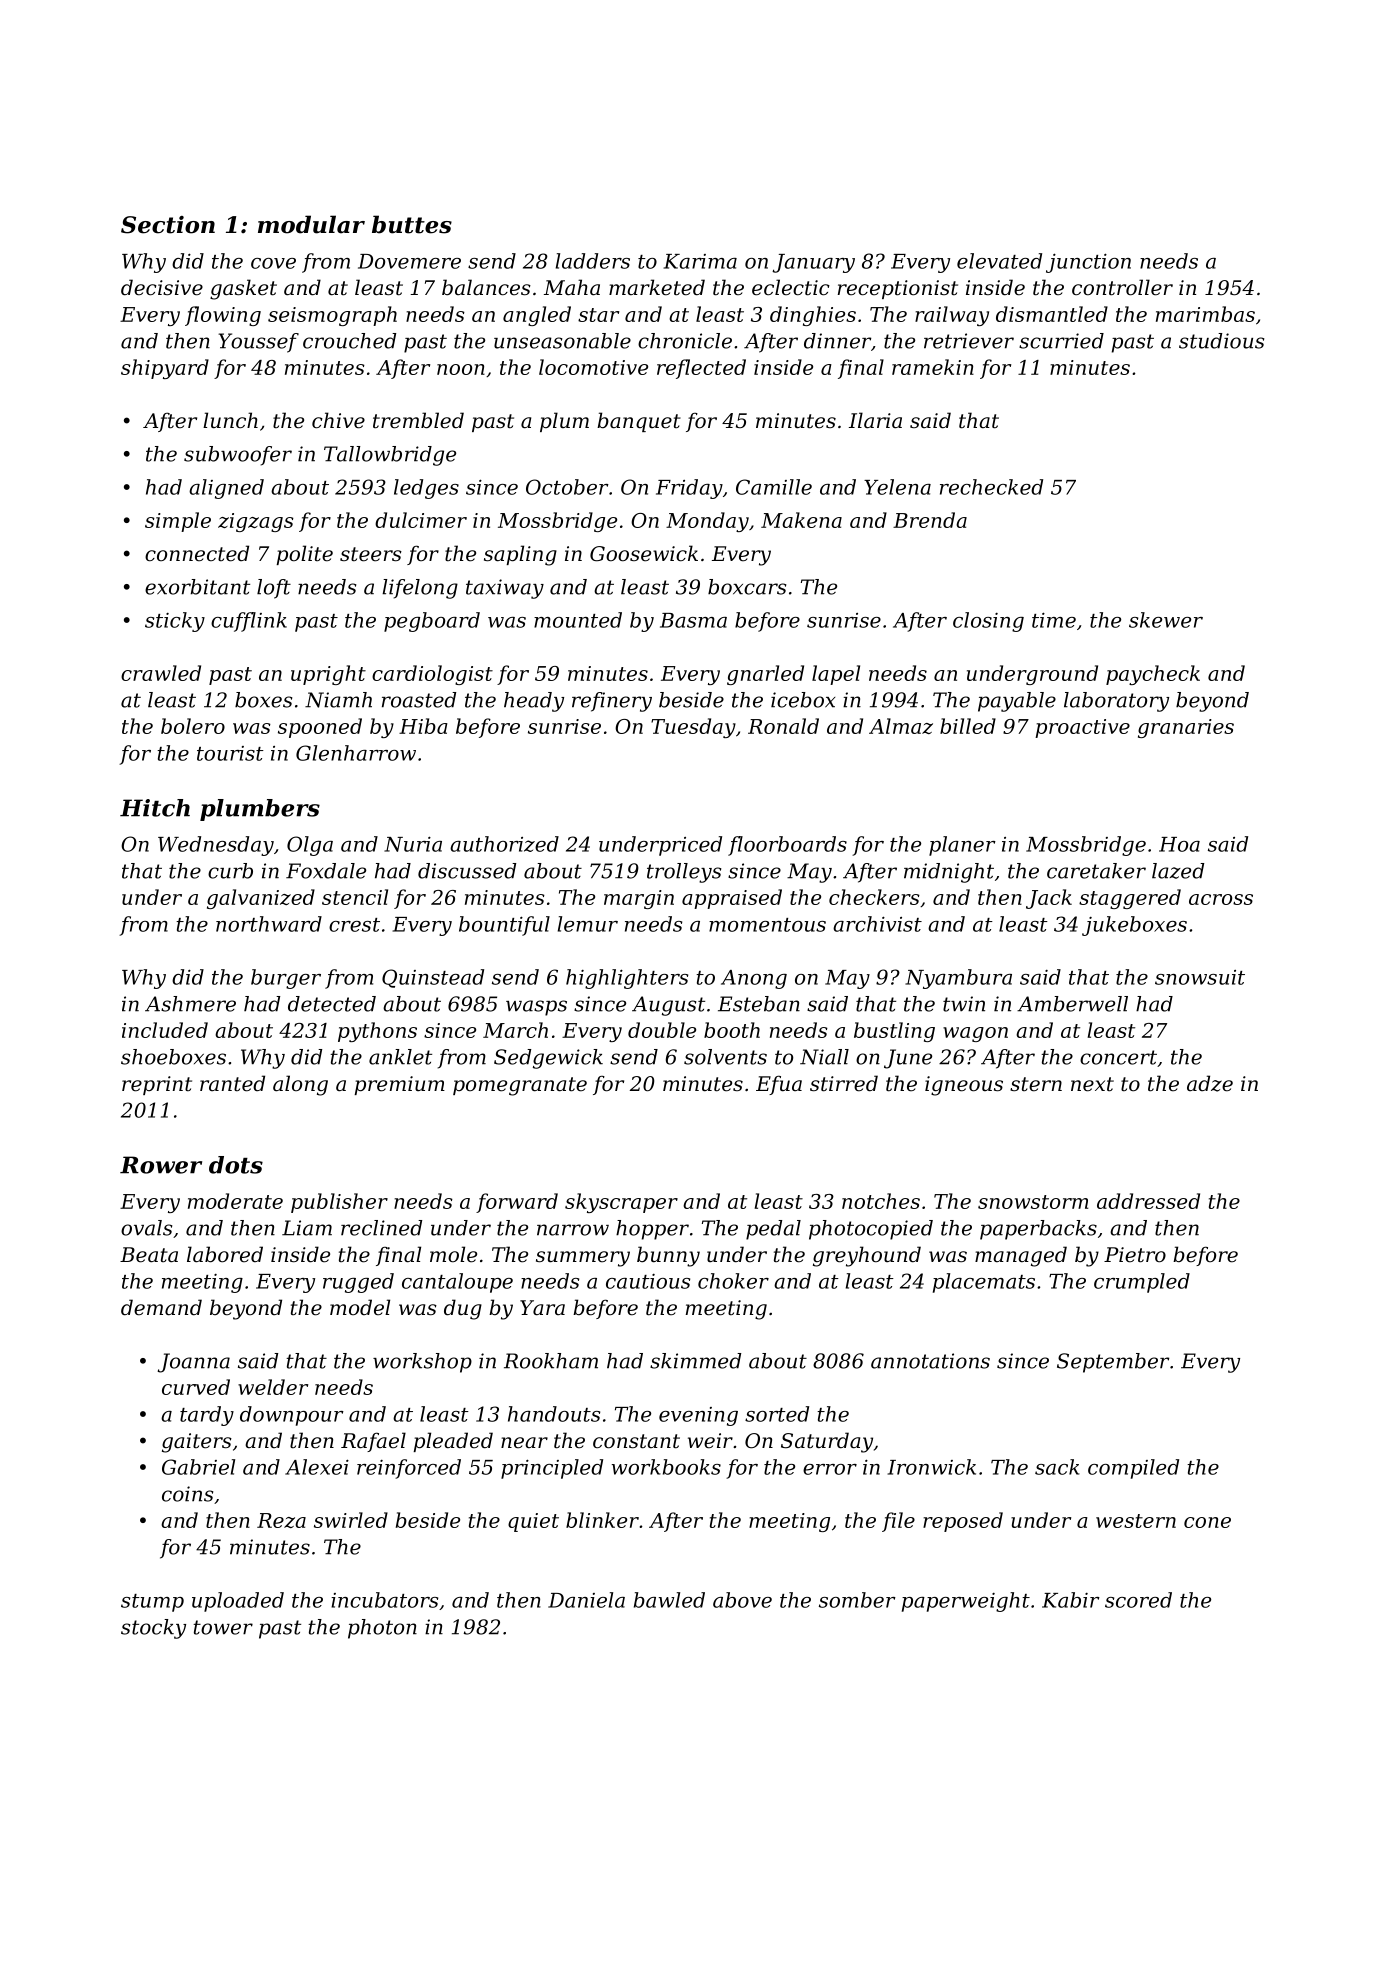 The height and width of the screenshot is (1969, 1386). What do you see at coordinates (1061, 341) in the screenshot?
I see `scurried` at bounding box center [1061, 341].
